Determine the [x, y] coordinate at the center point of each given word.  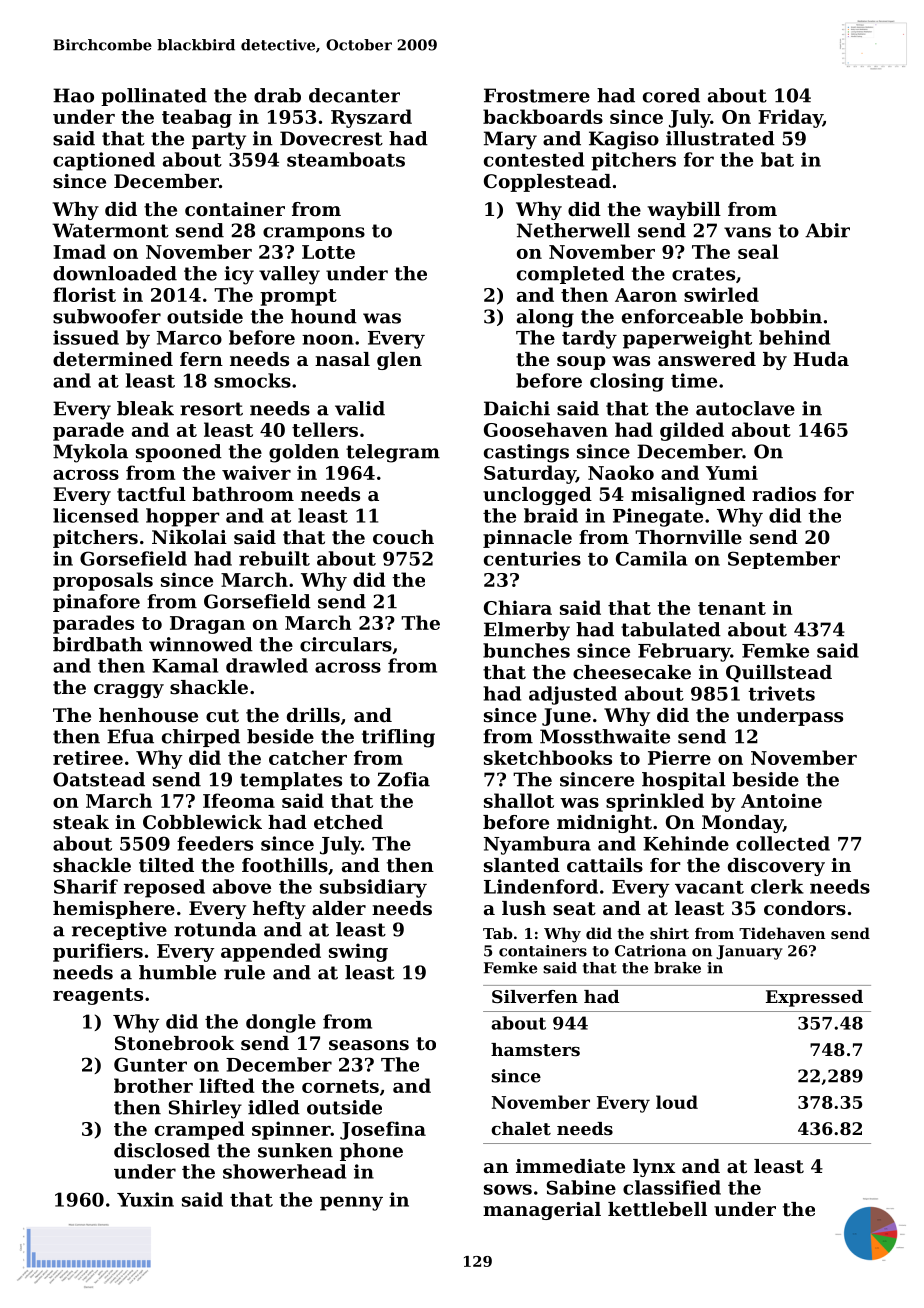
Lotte [328, 252]
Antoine [781, 800]
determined [113, 359]
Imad [79, 251]
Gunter [150, 1064]
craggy [129, 691]
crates [703, 274]
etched [348, 822]
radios [784, 494]
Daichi [517, 408]
